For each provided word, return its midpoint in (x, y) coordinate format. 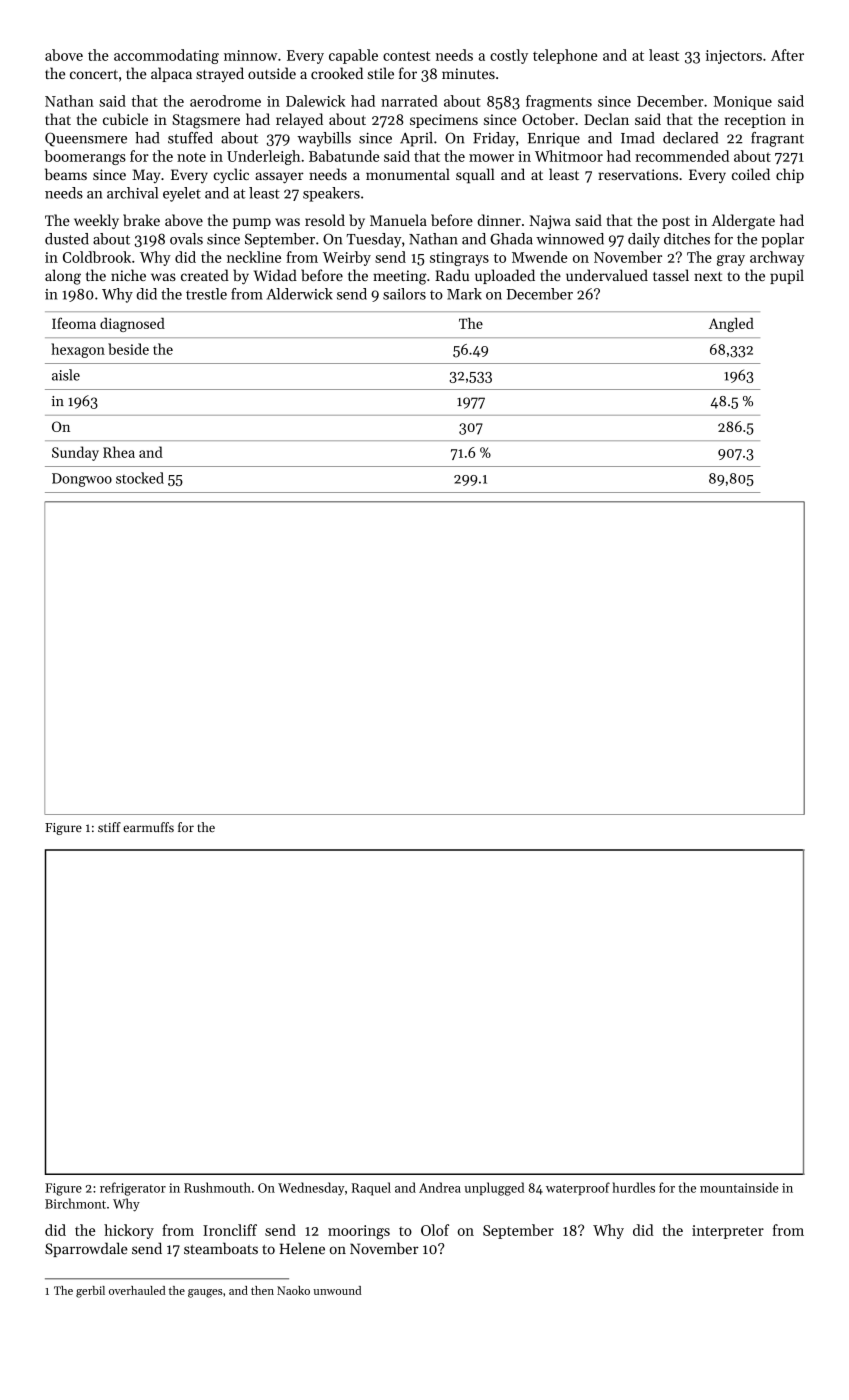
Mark (464, 294)
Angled (731, 325)
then (262, 1290)
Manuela (398, 220)
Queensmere (86, 139)
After (787, 55)
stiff (109, 827)
